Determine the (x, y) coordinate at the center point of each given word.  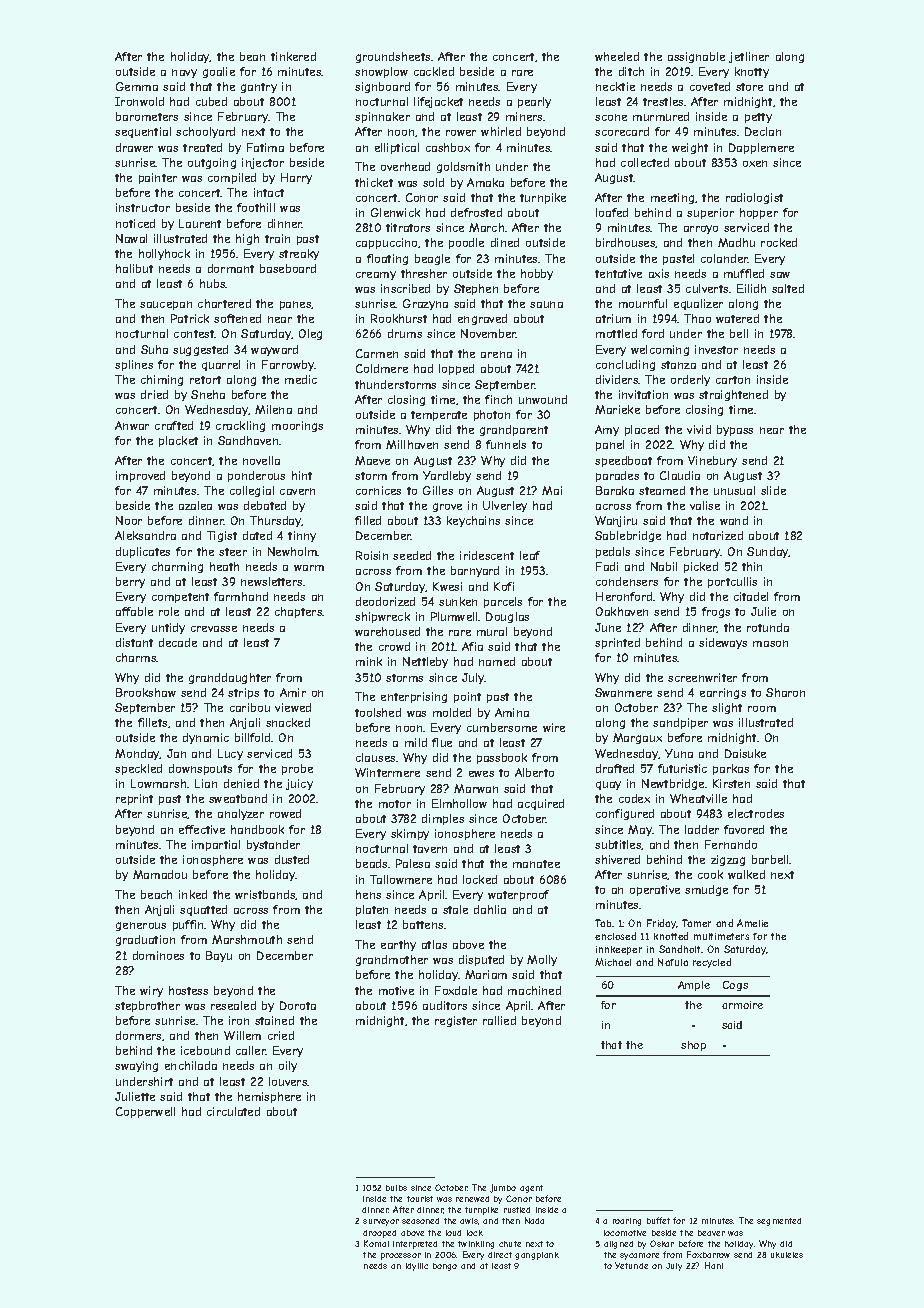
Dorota (298, 1005)
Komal (376, 1243)
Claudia (680, 475)
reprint (134, 799)
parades (617, 476)
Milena (273, 409)
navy (184, 73)
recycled (712, 963)
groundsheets (393, 57)
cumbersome (502, 727)
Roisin (372, 555)
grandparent (514, 430)
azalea (195, 505)
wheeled (617, 56)
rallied (499, 1020)
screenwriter (702, 677)
